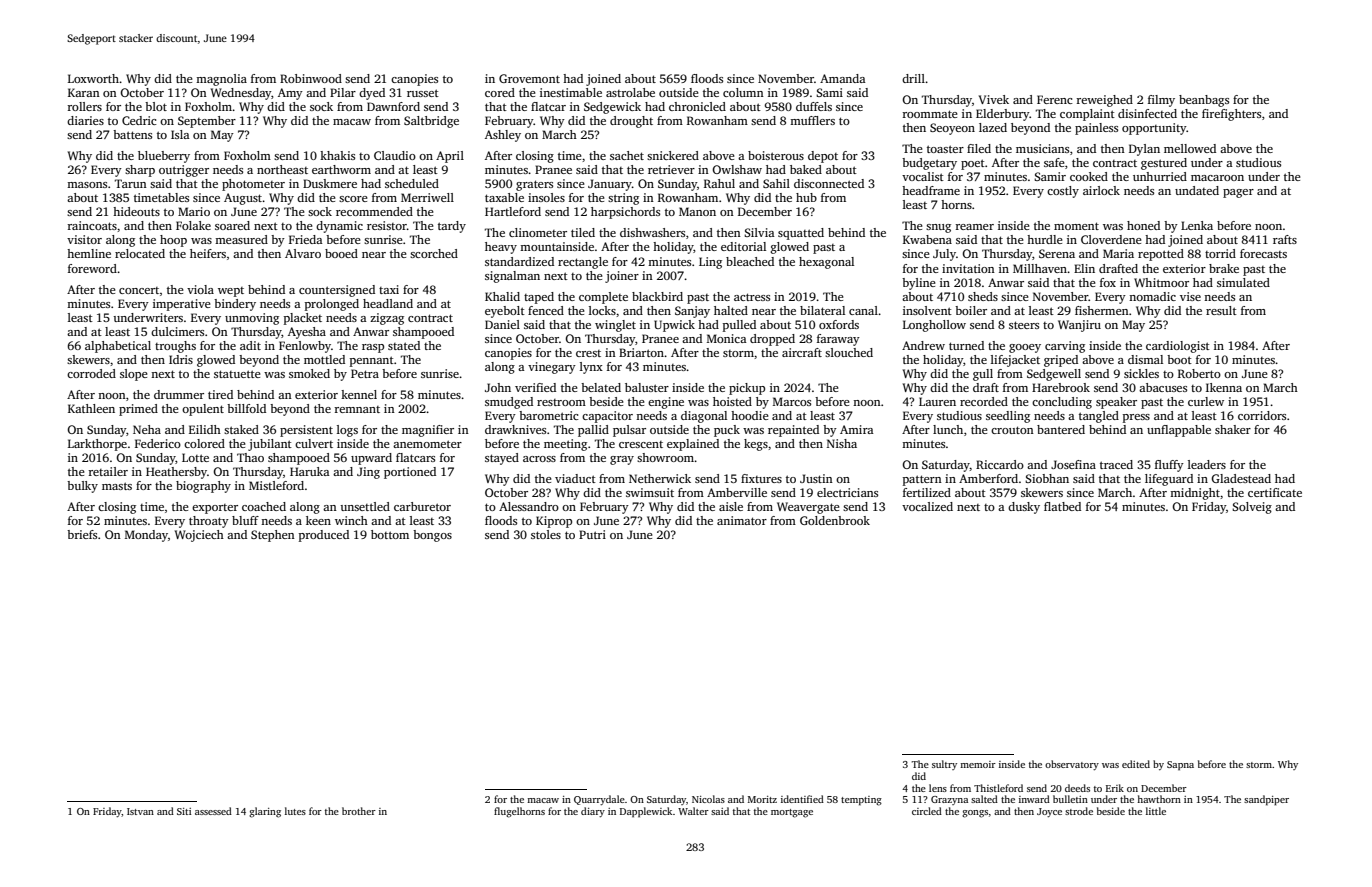 This document has width=1372, height=887. Describe the element at coordinates (1141, 373) in the document. I see `sickles` at that location.
